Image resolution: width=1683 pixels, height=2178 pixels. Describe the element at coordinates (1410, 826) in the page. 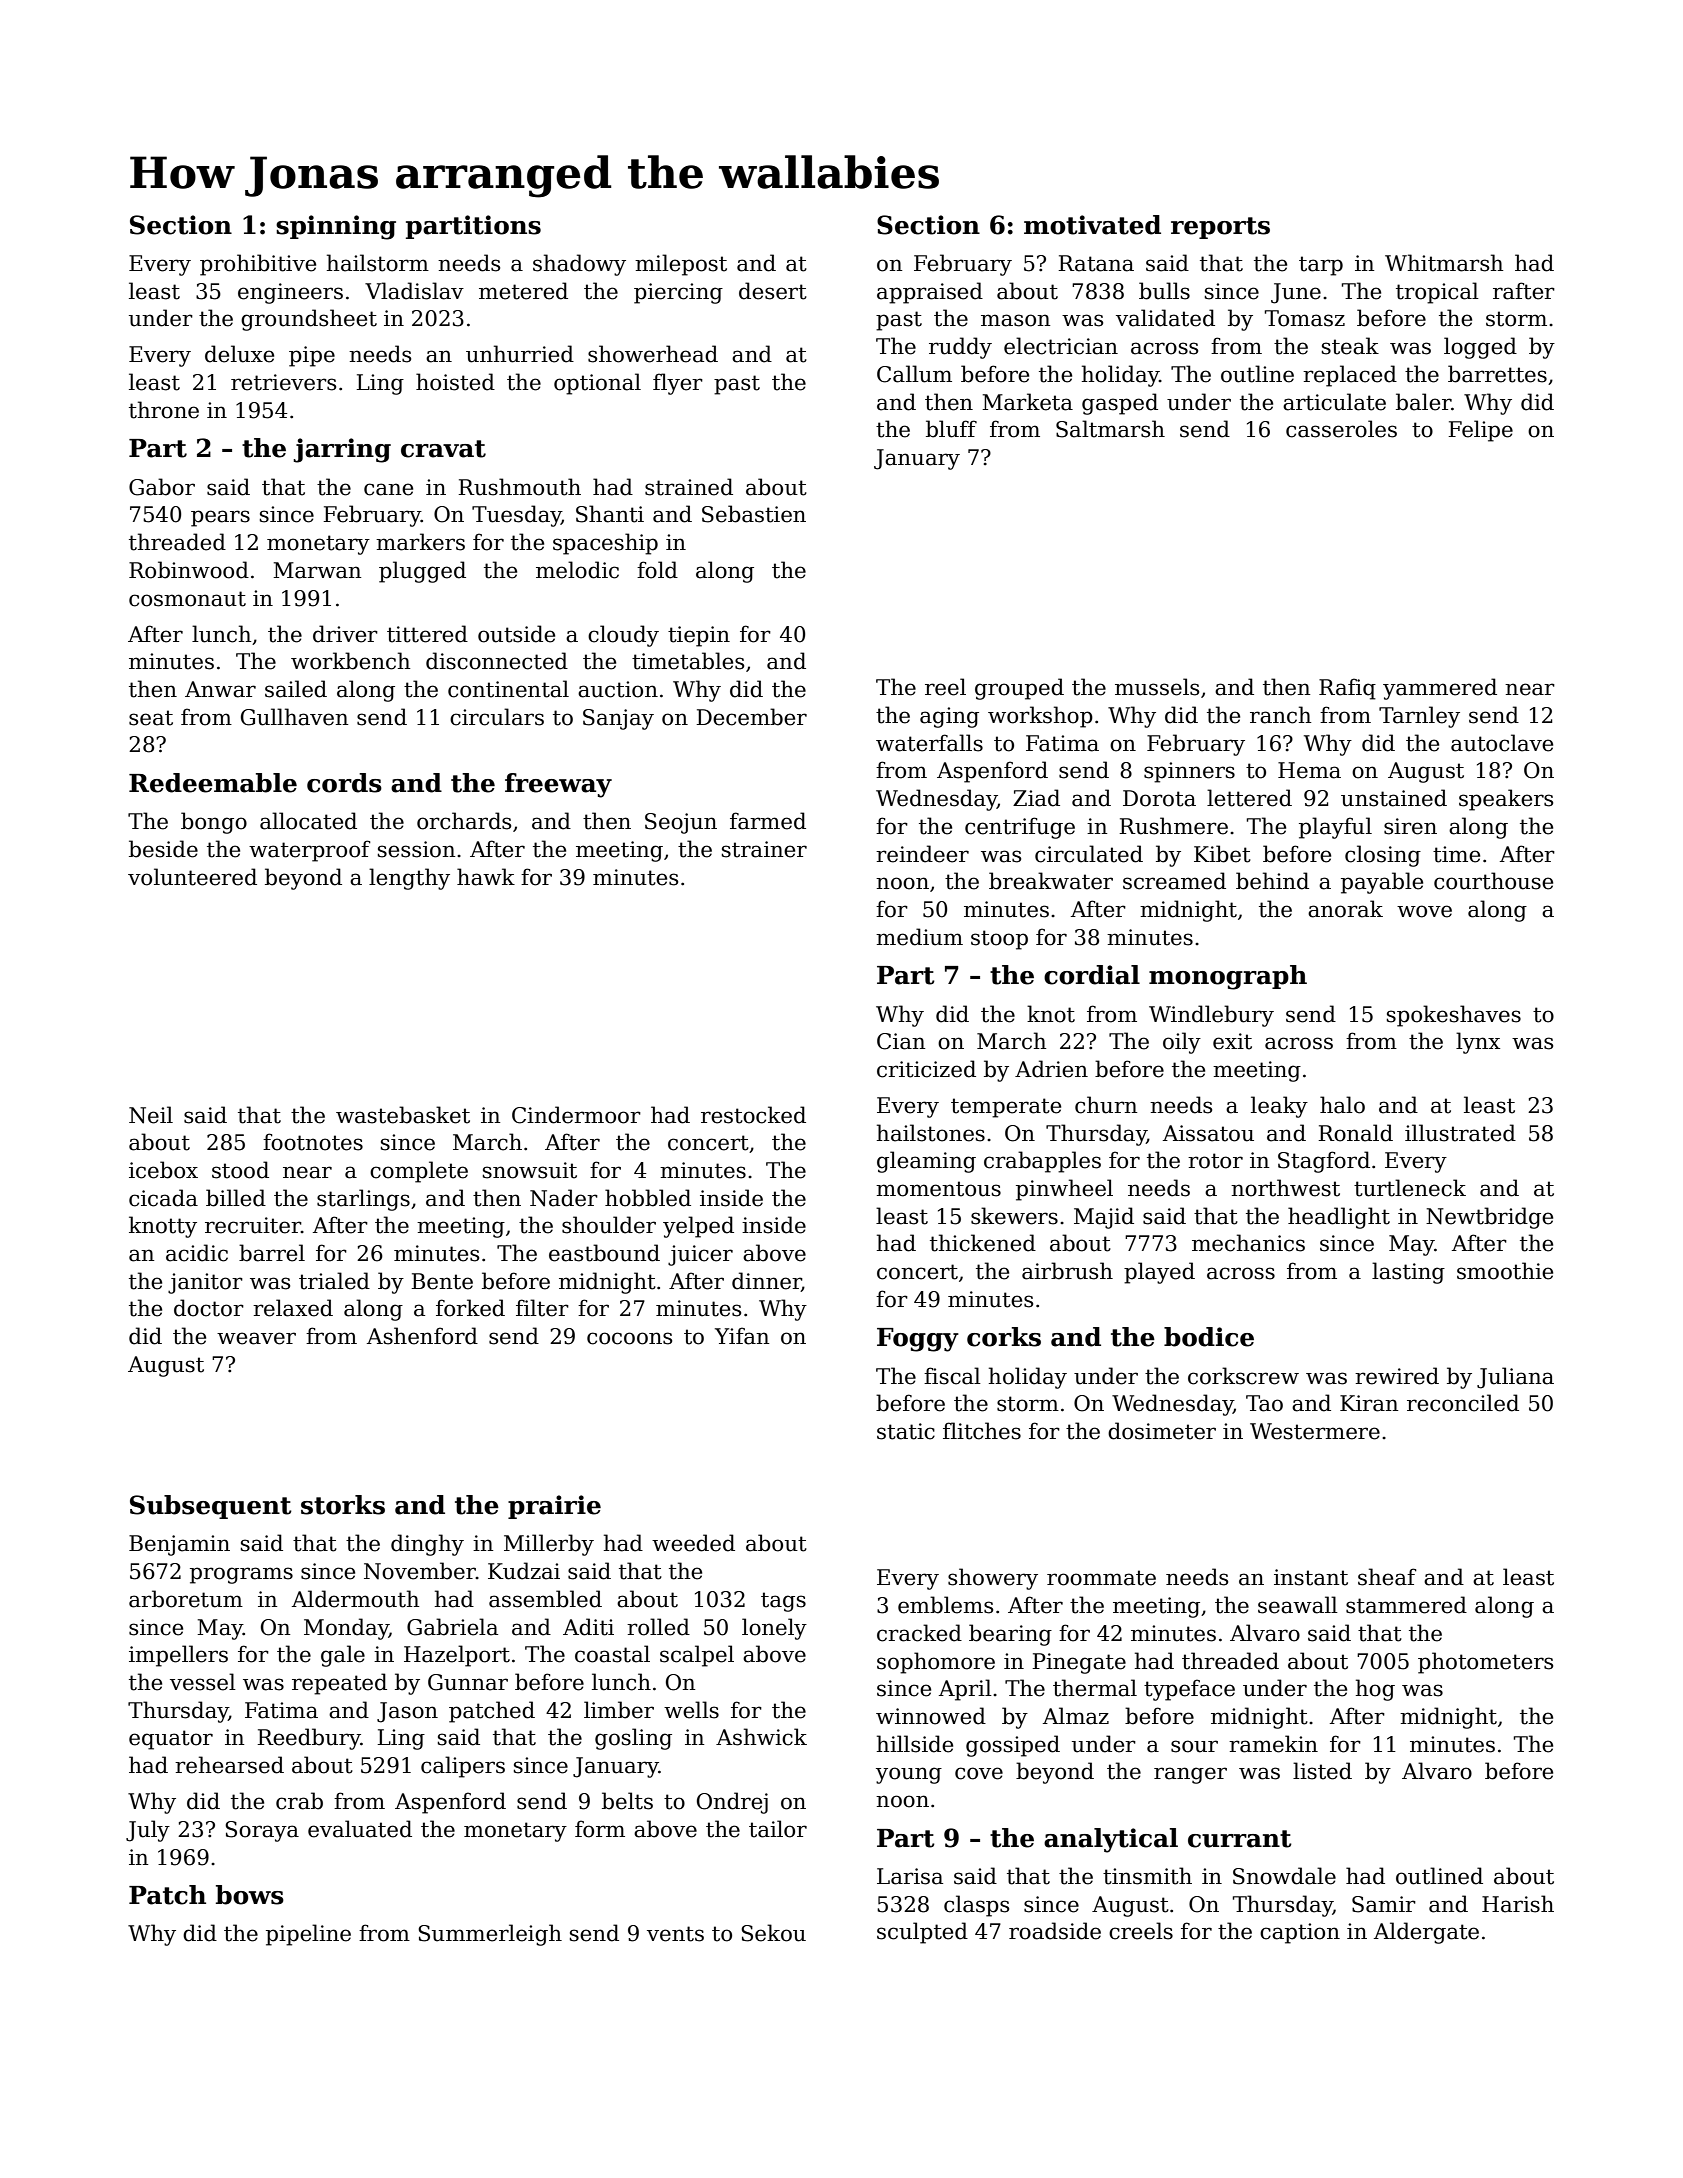

I see `siren` at that location.
